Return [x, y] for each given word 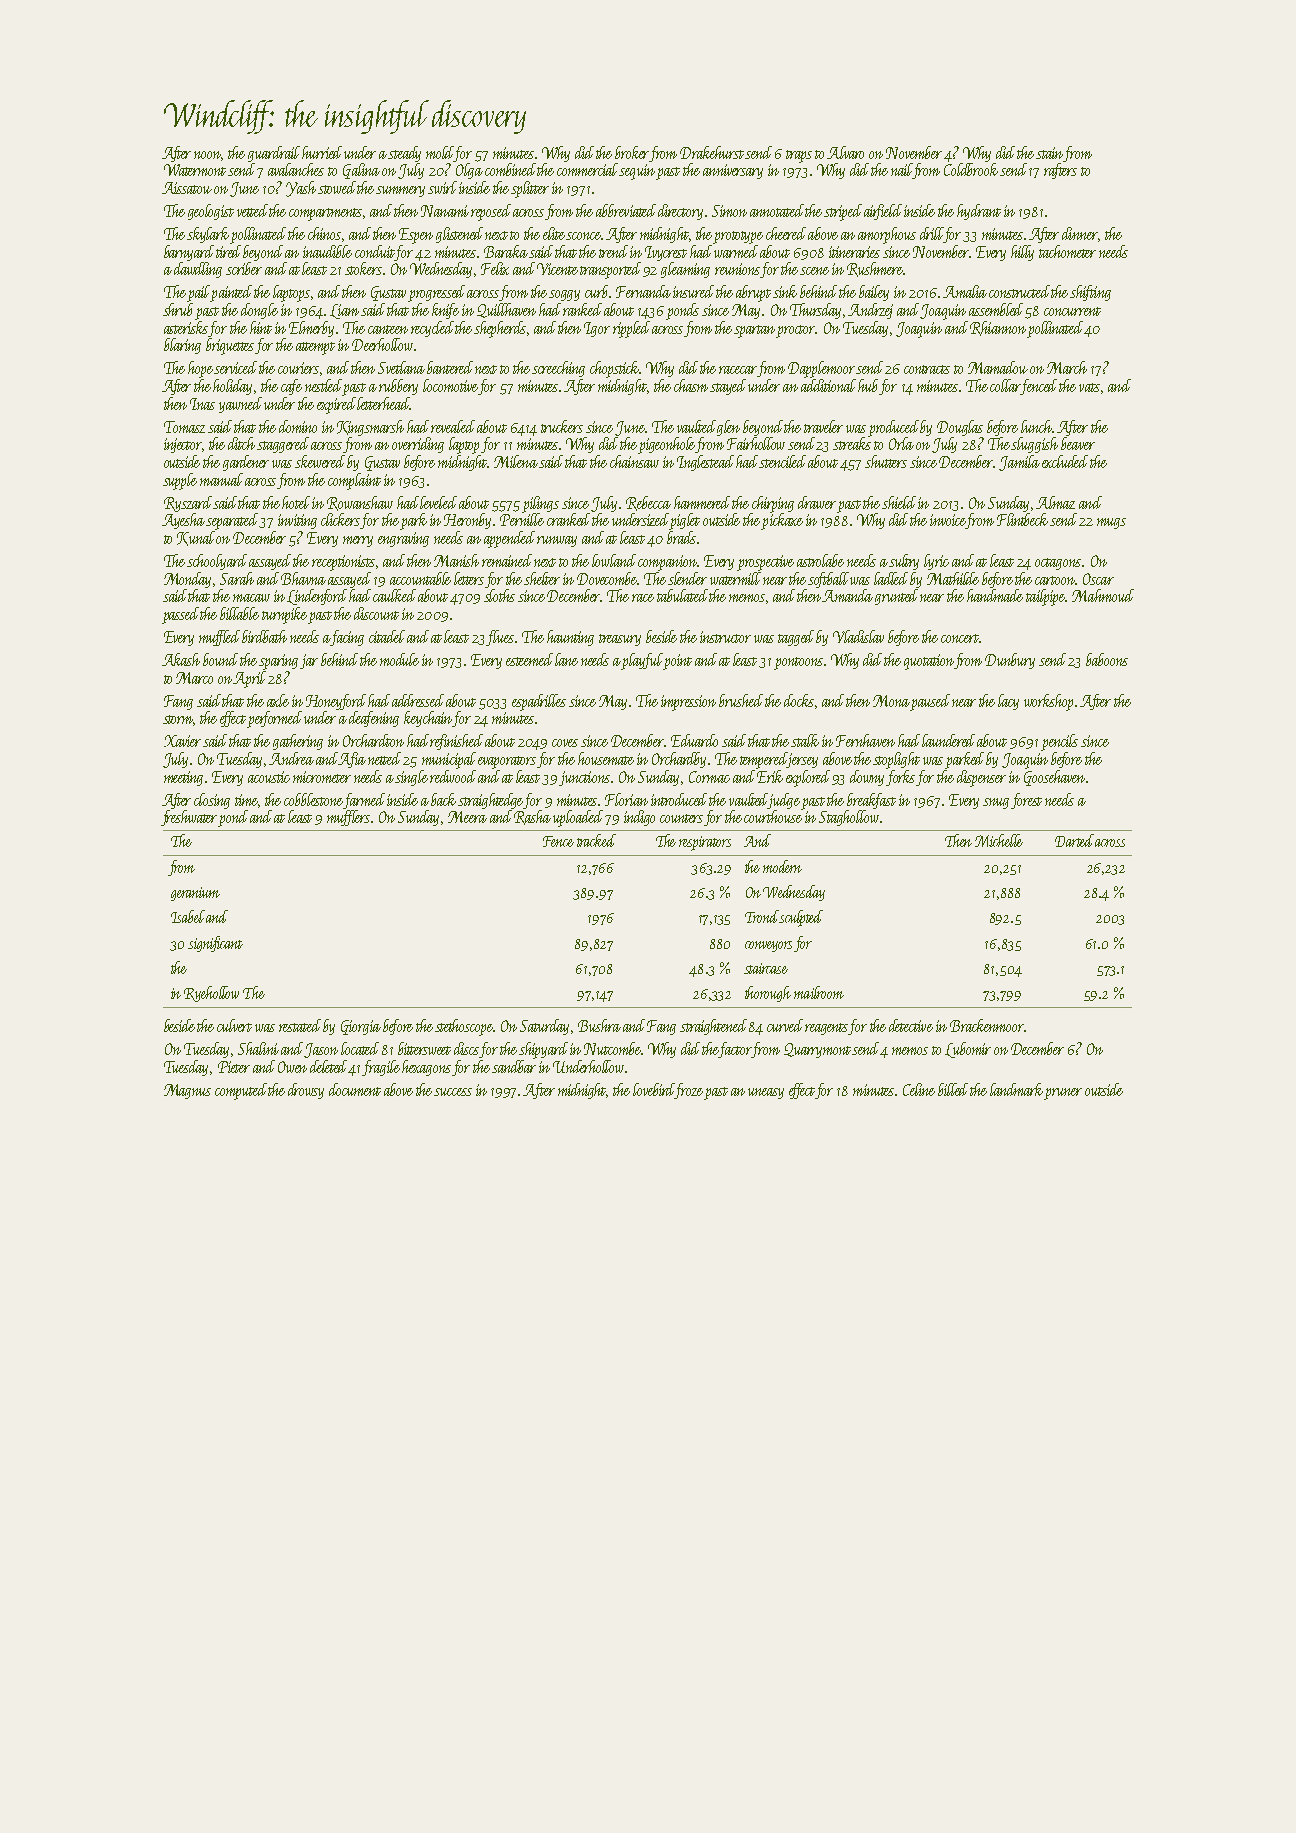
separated [232, 521]
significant [215, 944]
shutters [886, 461]
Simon [729, 211]
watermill [735, 578]
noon [208, 156]
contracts [927, 369]
